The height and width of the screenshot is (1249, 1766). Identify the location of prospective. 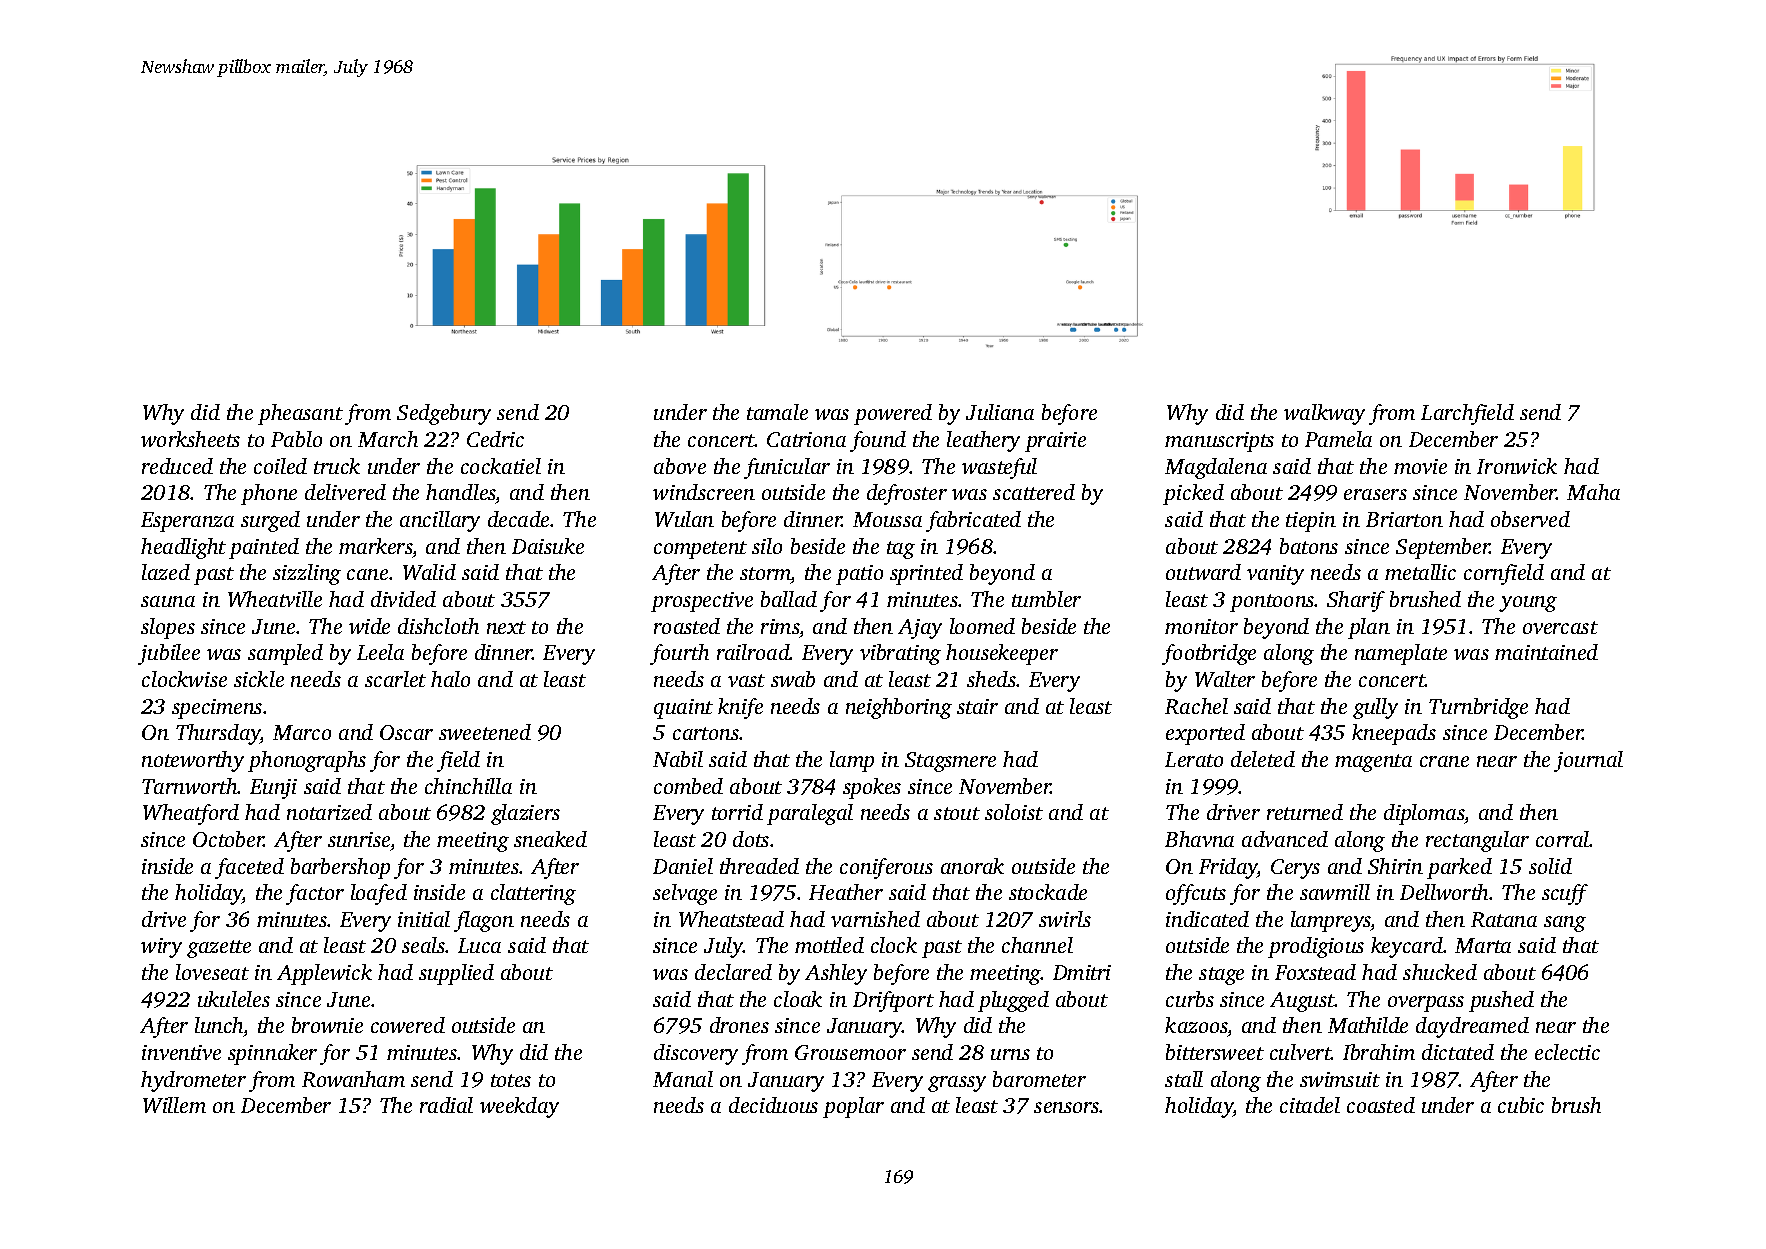
(702, 602).
